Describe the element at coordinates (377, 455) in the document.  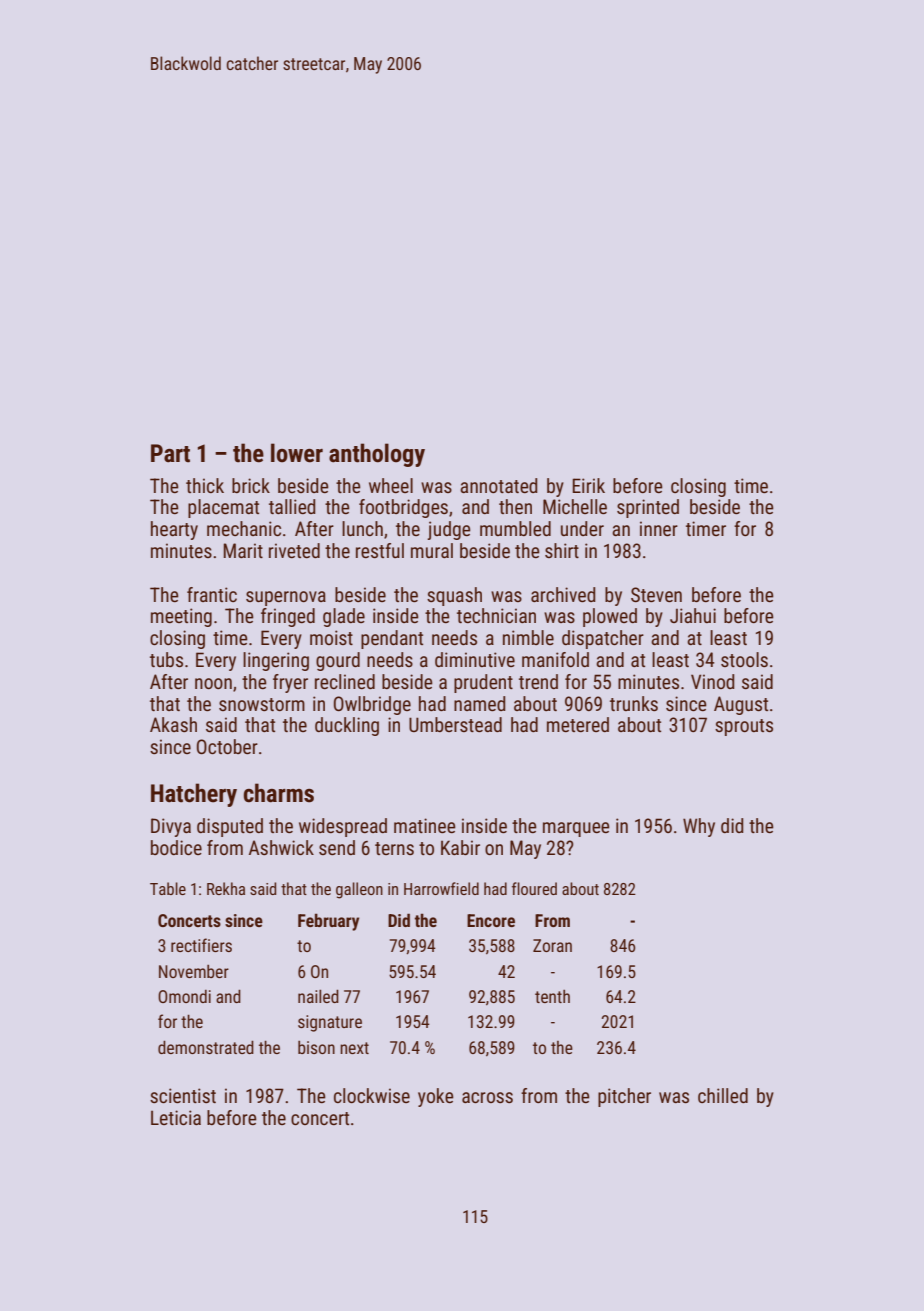
I see `anthology` at that location.
